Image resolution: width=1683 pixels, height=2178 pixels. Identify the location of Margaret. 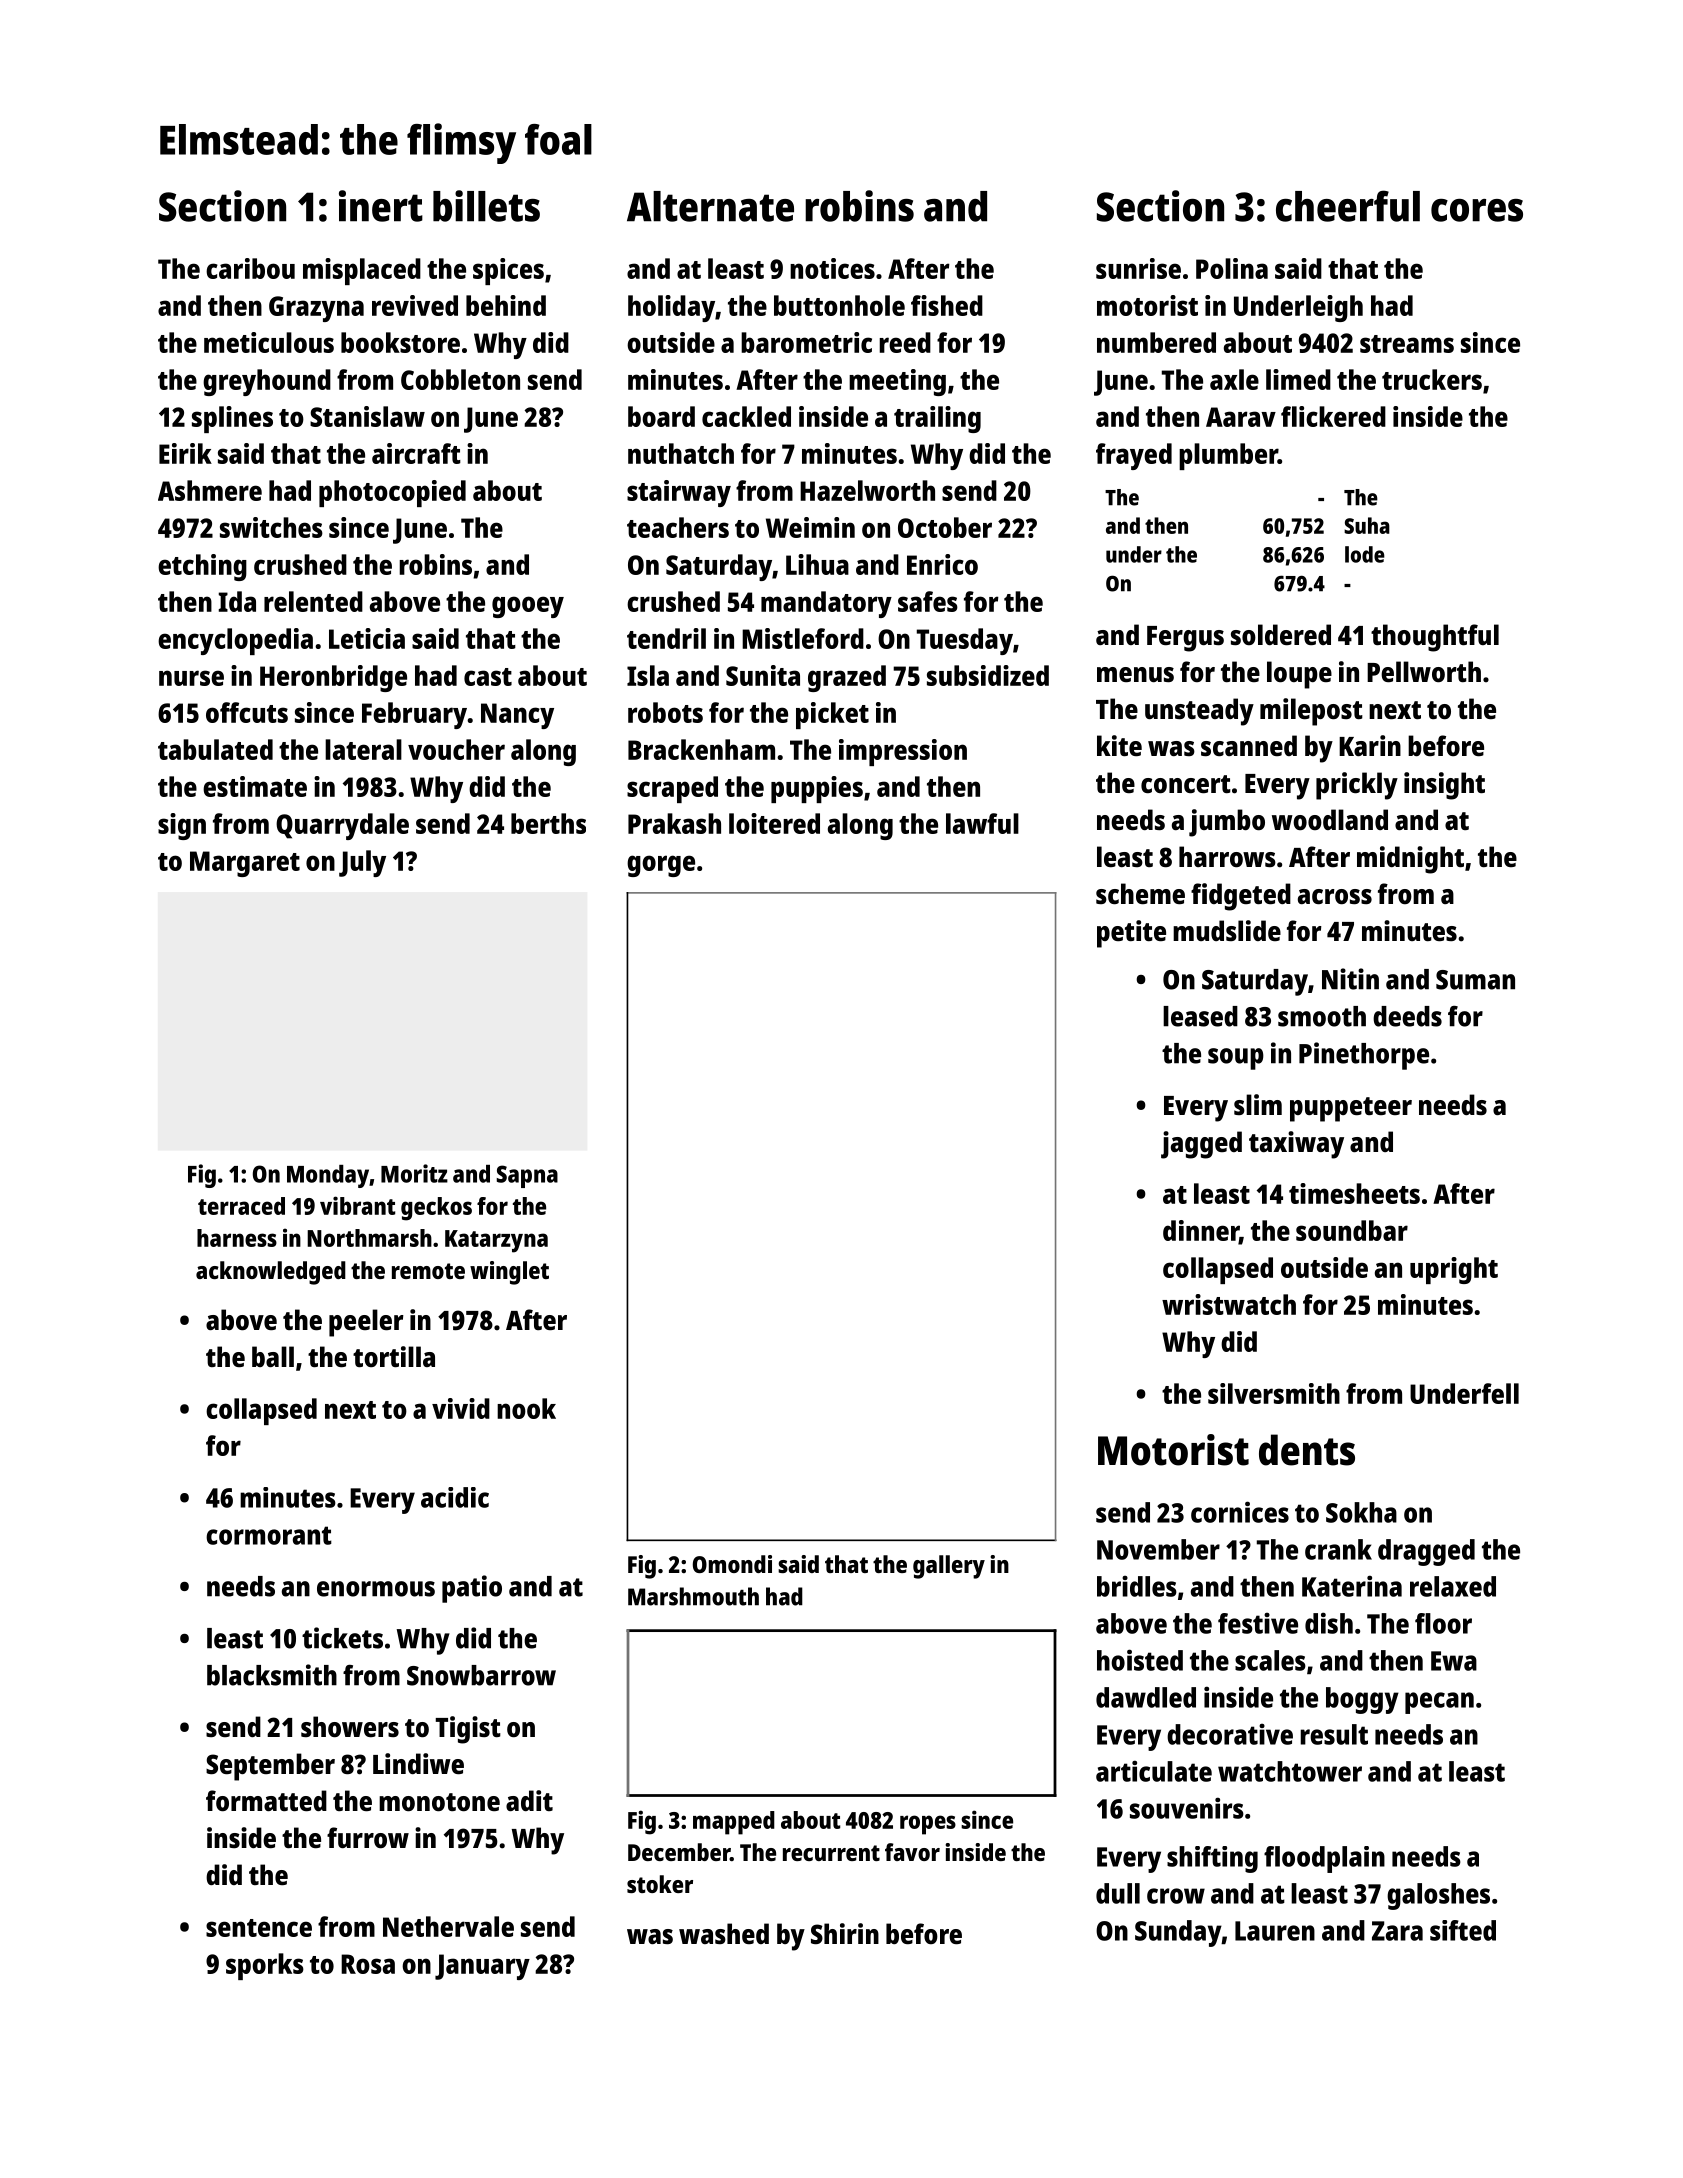
(245, 864).
